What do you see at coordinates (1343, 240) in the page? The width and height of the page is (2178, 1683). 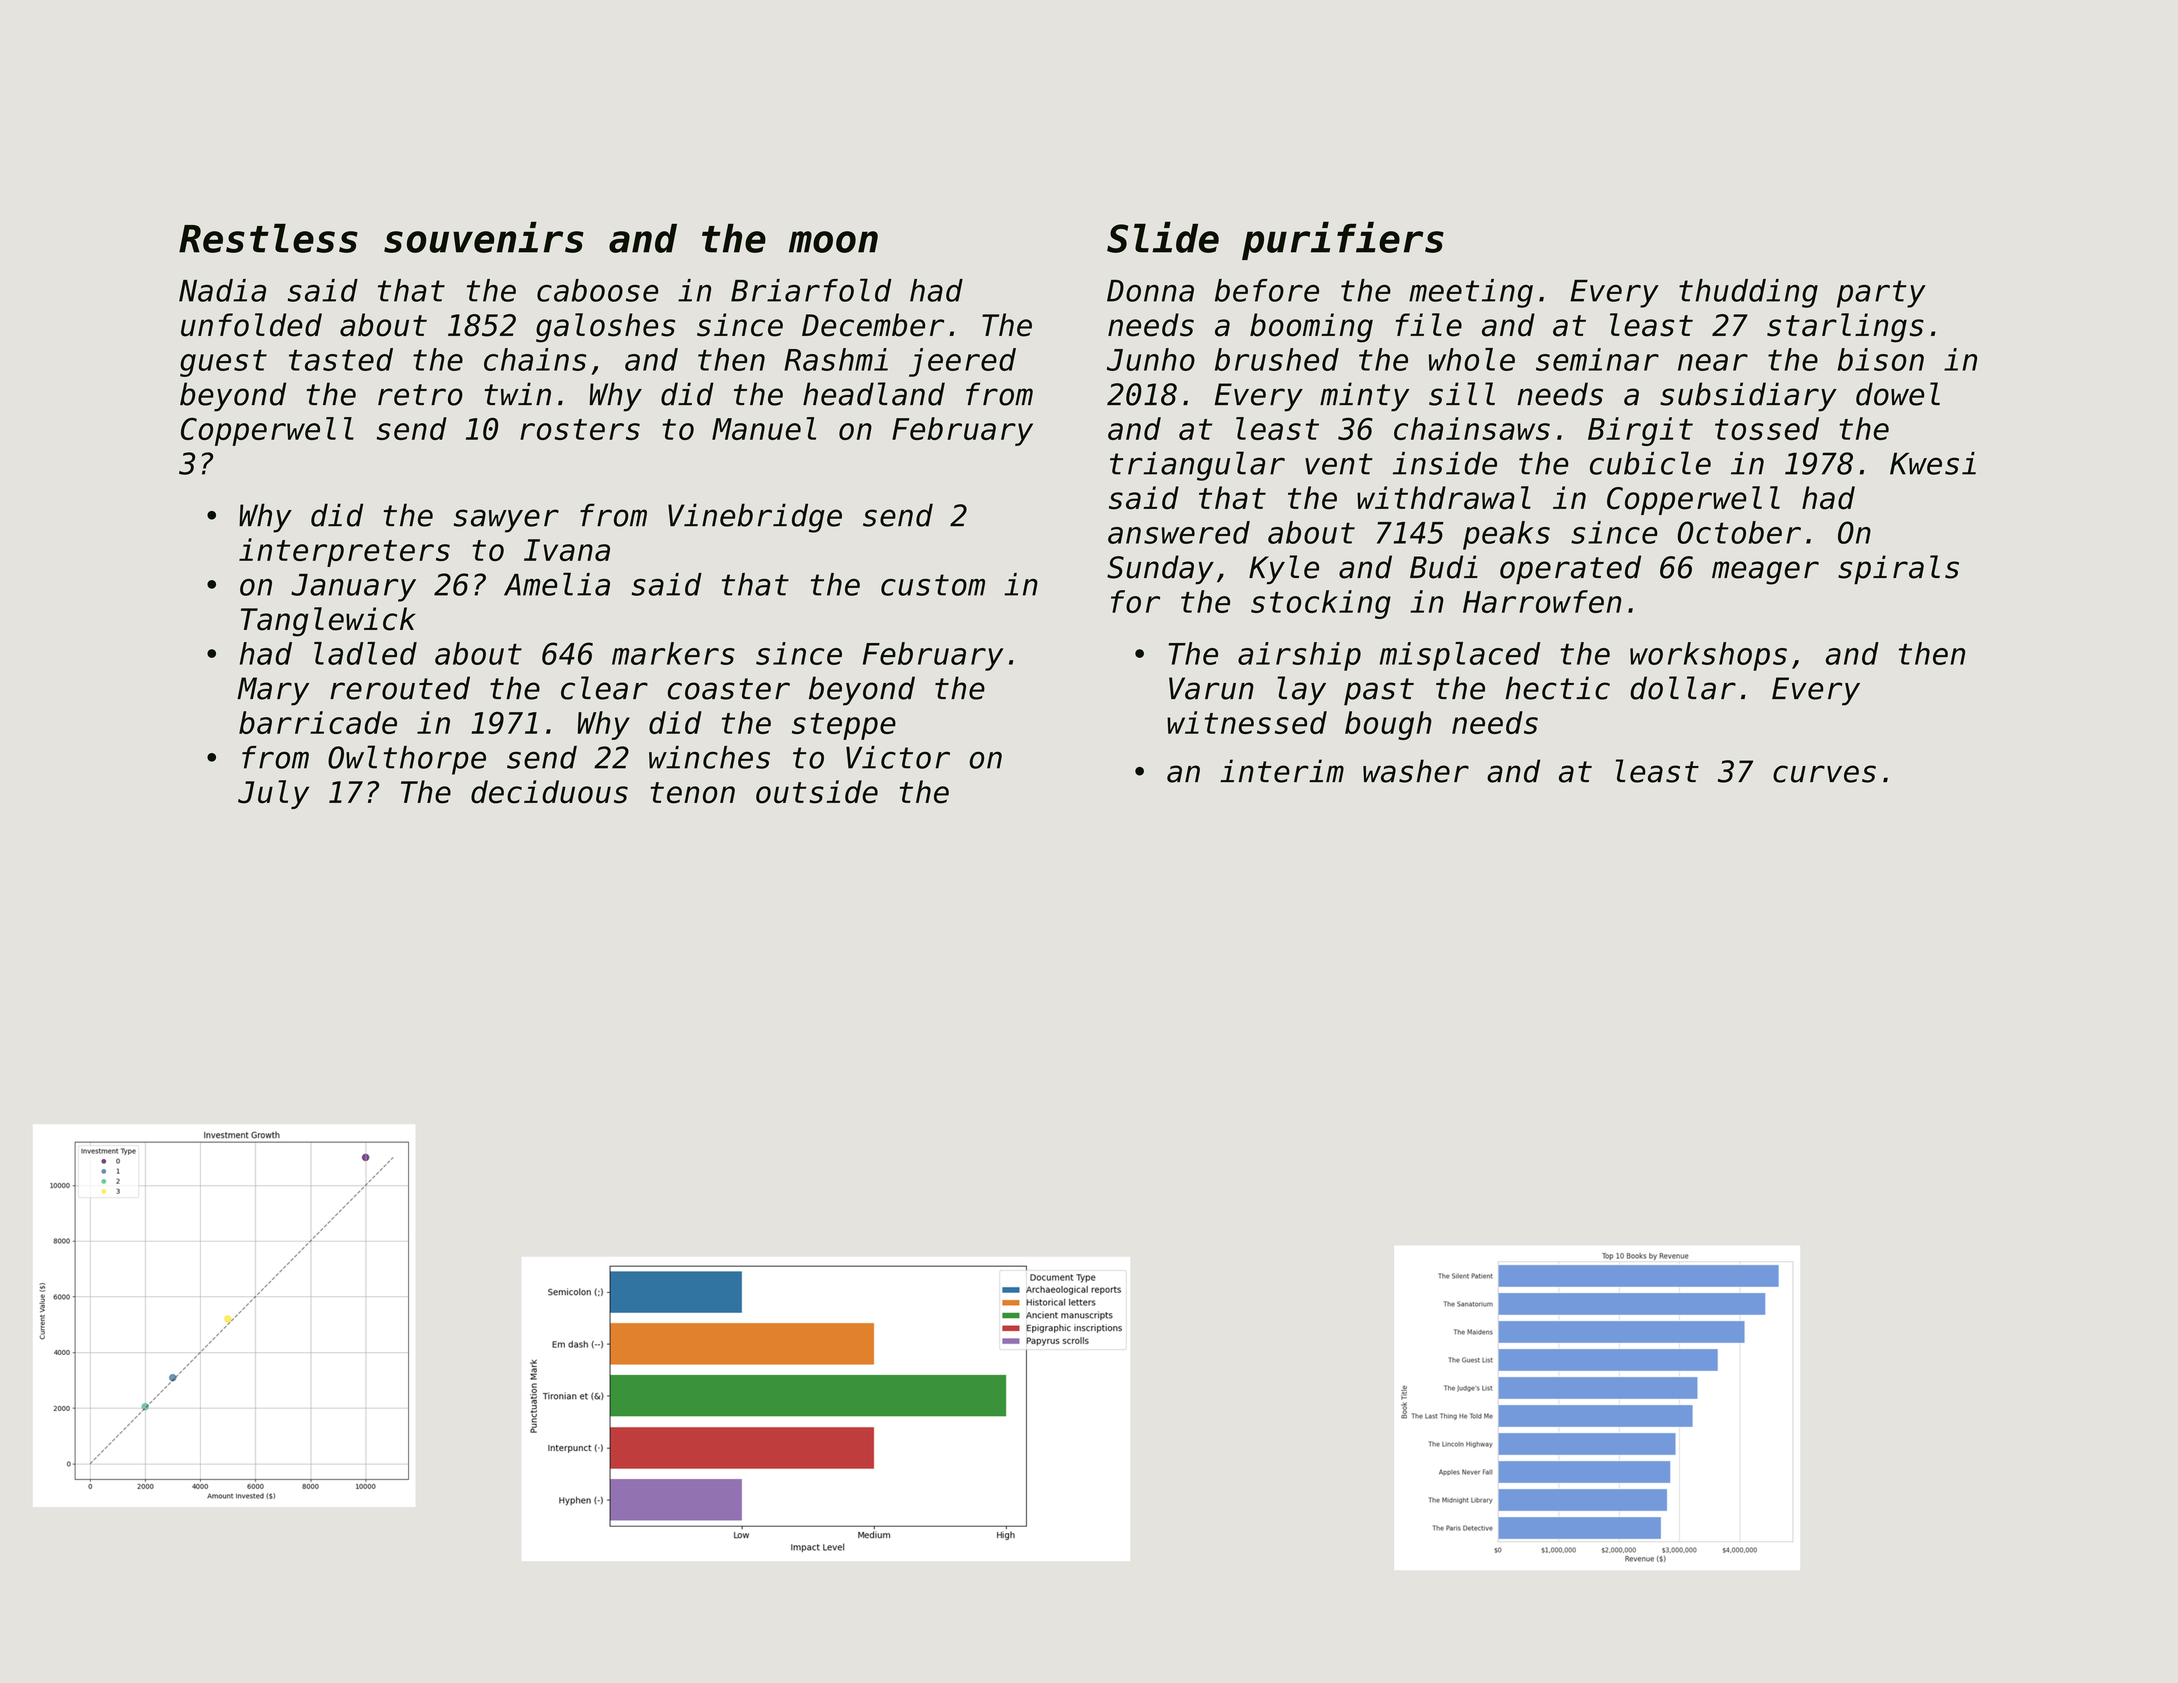 I see `purifiers` at bounding box center [1343, 240].
